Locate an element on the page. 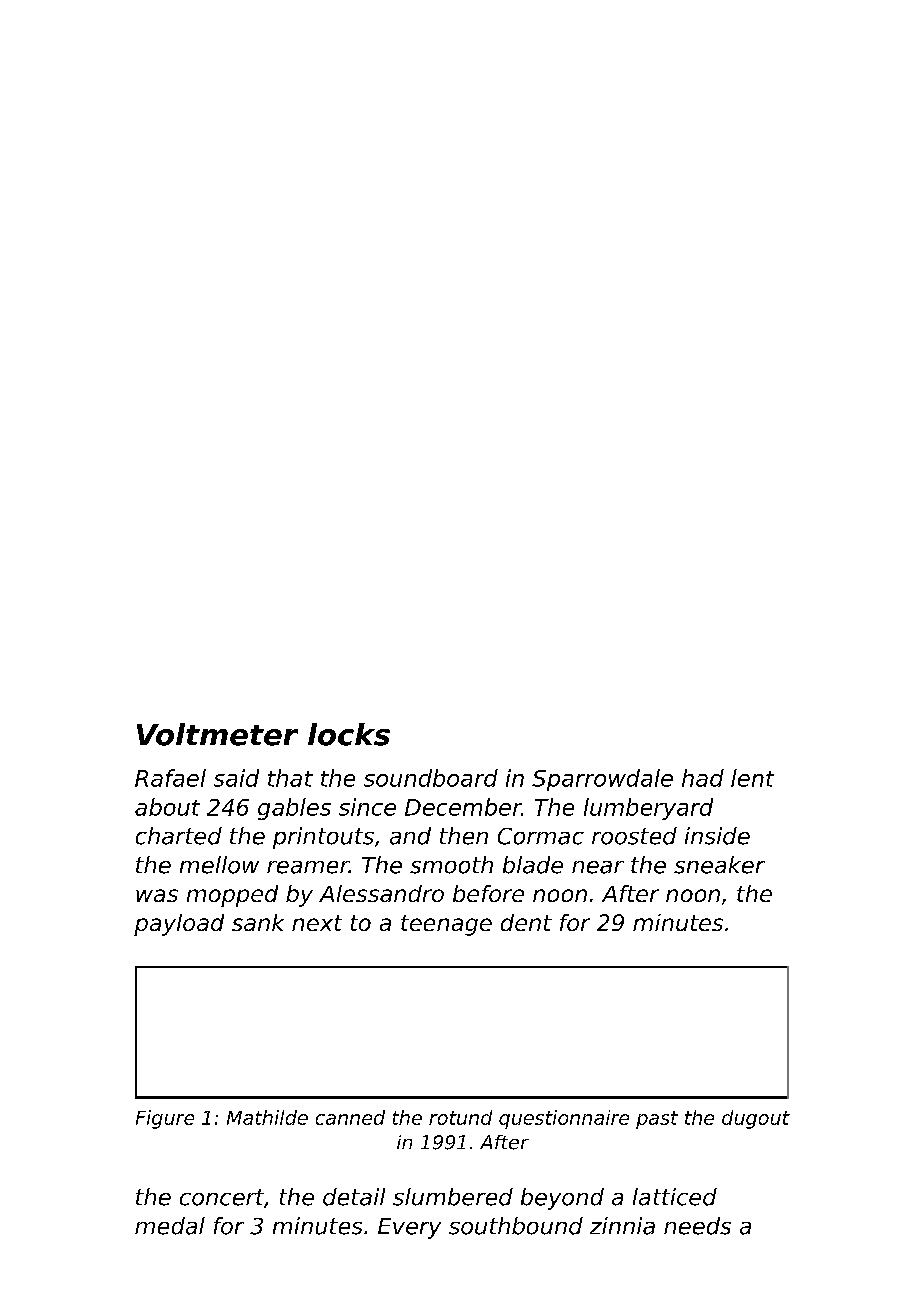  dent is located at coordinates (526, 922).
